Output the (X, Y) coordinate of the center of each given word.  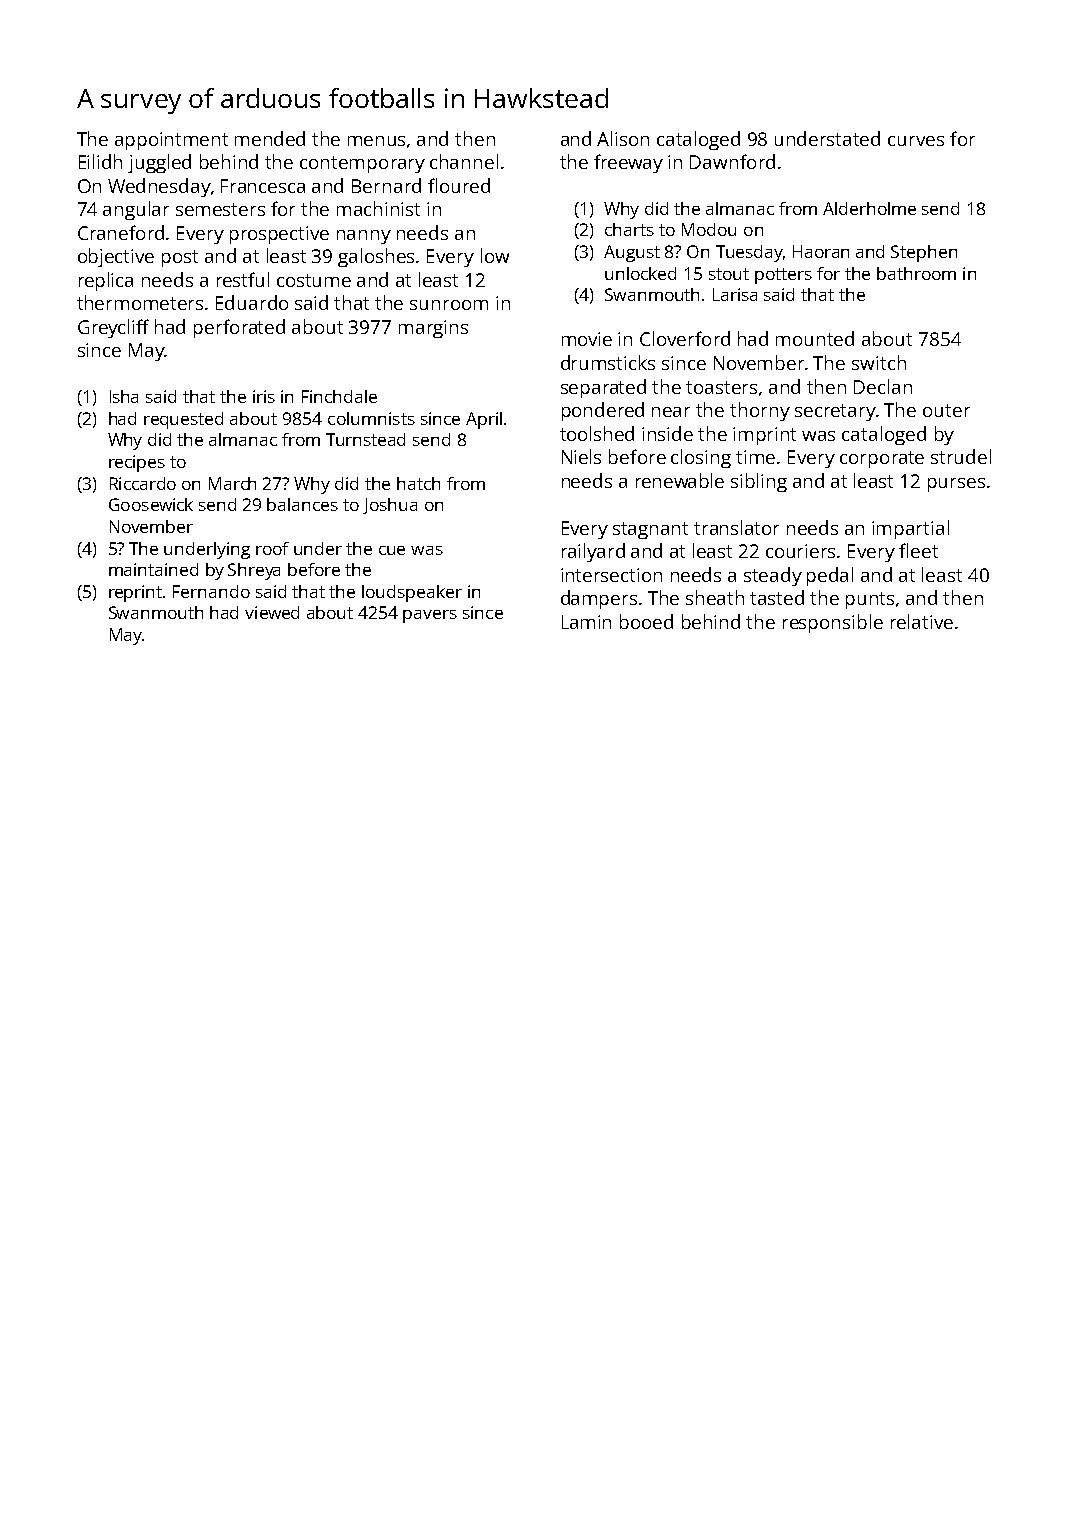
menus (376, 141)
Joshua (390, 506)
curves (916, 141)
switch (879, 362)
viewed (272, 612)
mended (270, 138)
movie (587, 339)
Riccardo (143, 483)
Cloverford (685, 338)
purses (956, 485)
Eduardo (252, 302)
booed (646, 621)
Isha (124, 396)
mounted (815, 338)
